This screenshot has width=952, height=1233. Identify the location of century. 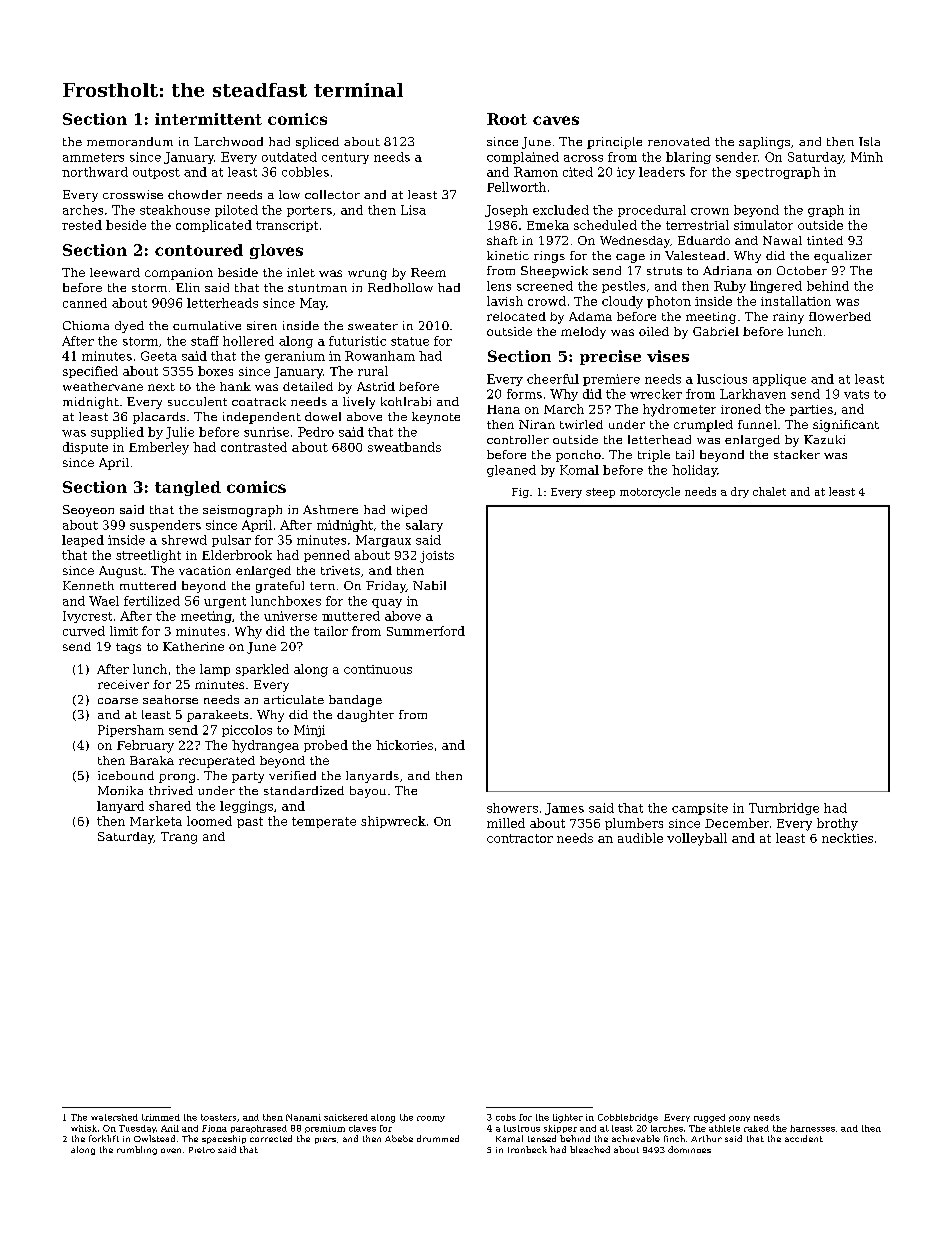
(345, 158).
